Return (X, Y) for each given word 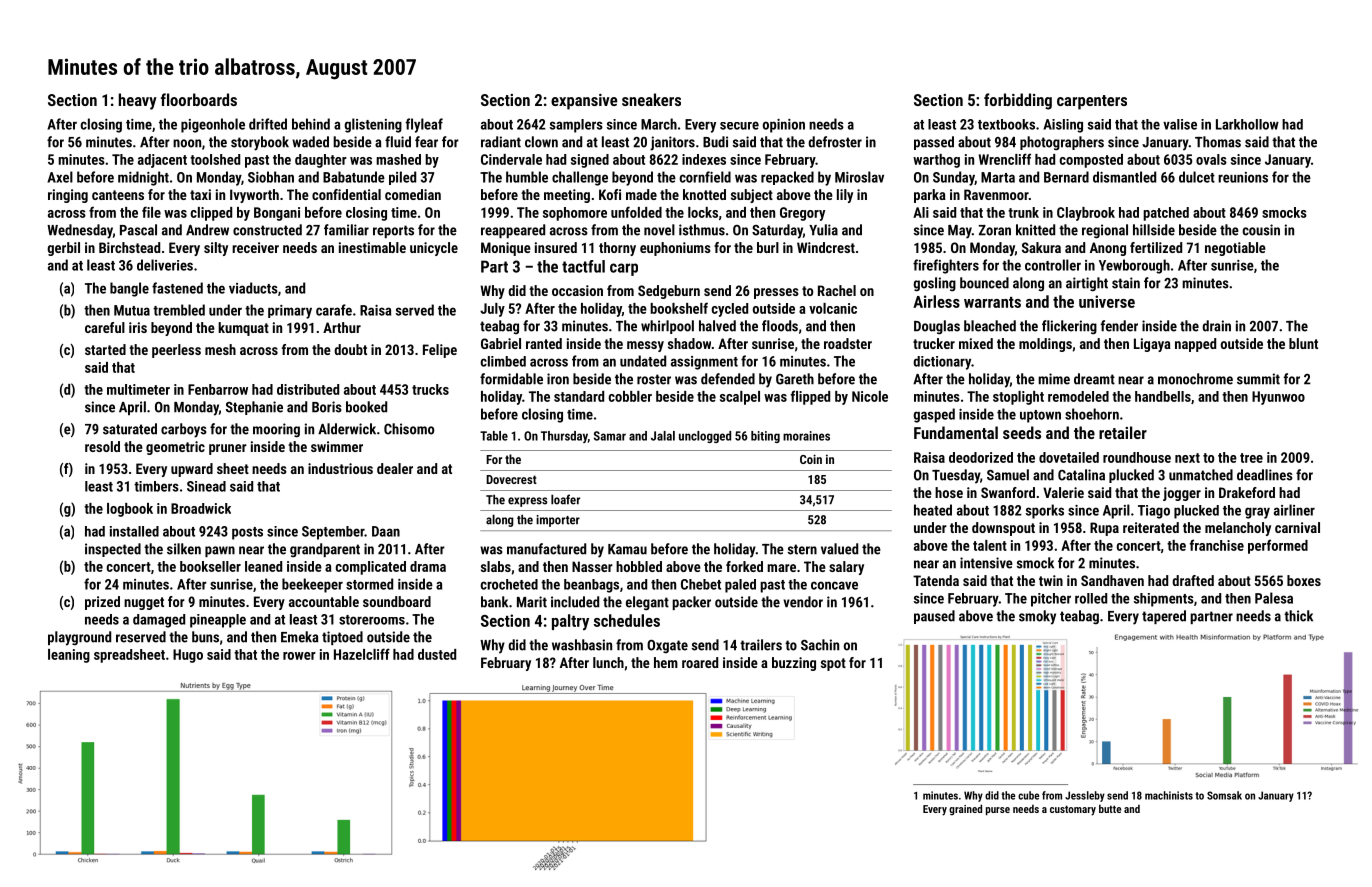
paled (740, 586)
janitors (672, 143)
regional (1105, 231)
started (105, 349)
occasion (577, 290)
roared (700, 662)
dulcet (1197, 177)
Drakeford (1247, 492)
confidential (346, 194)
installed (134, 531)
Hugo (188, 656)
